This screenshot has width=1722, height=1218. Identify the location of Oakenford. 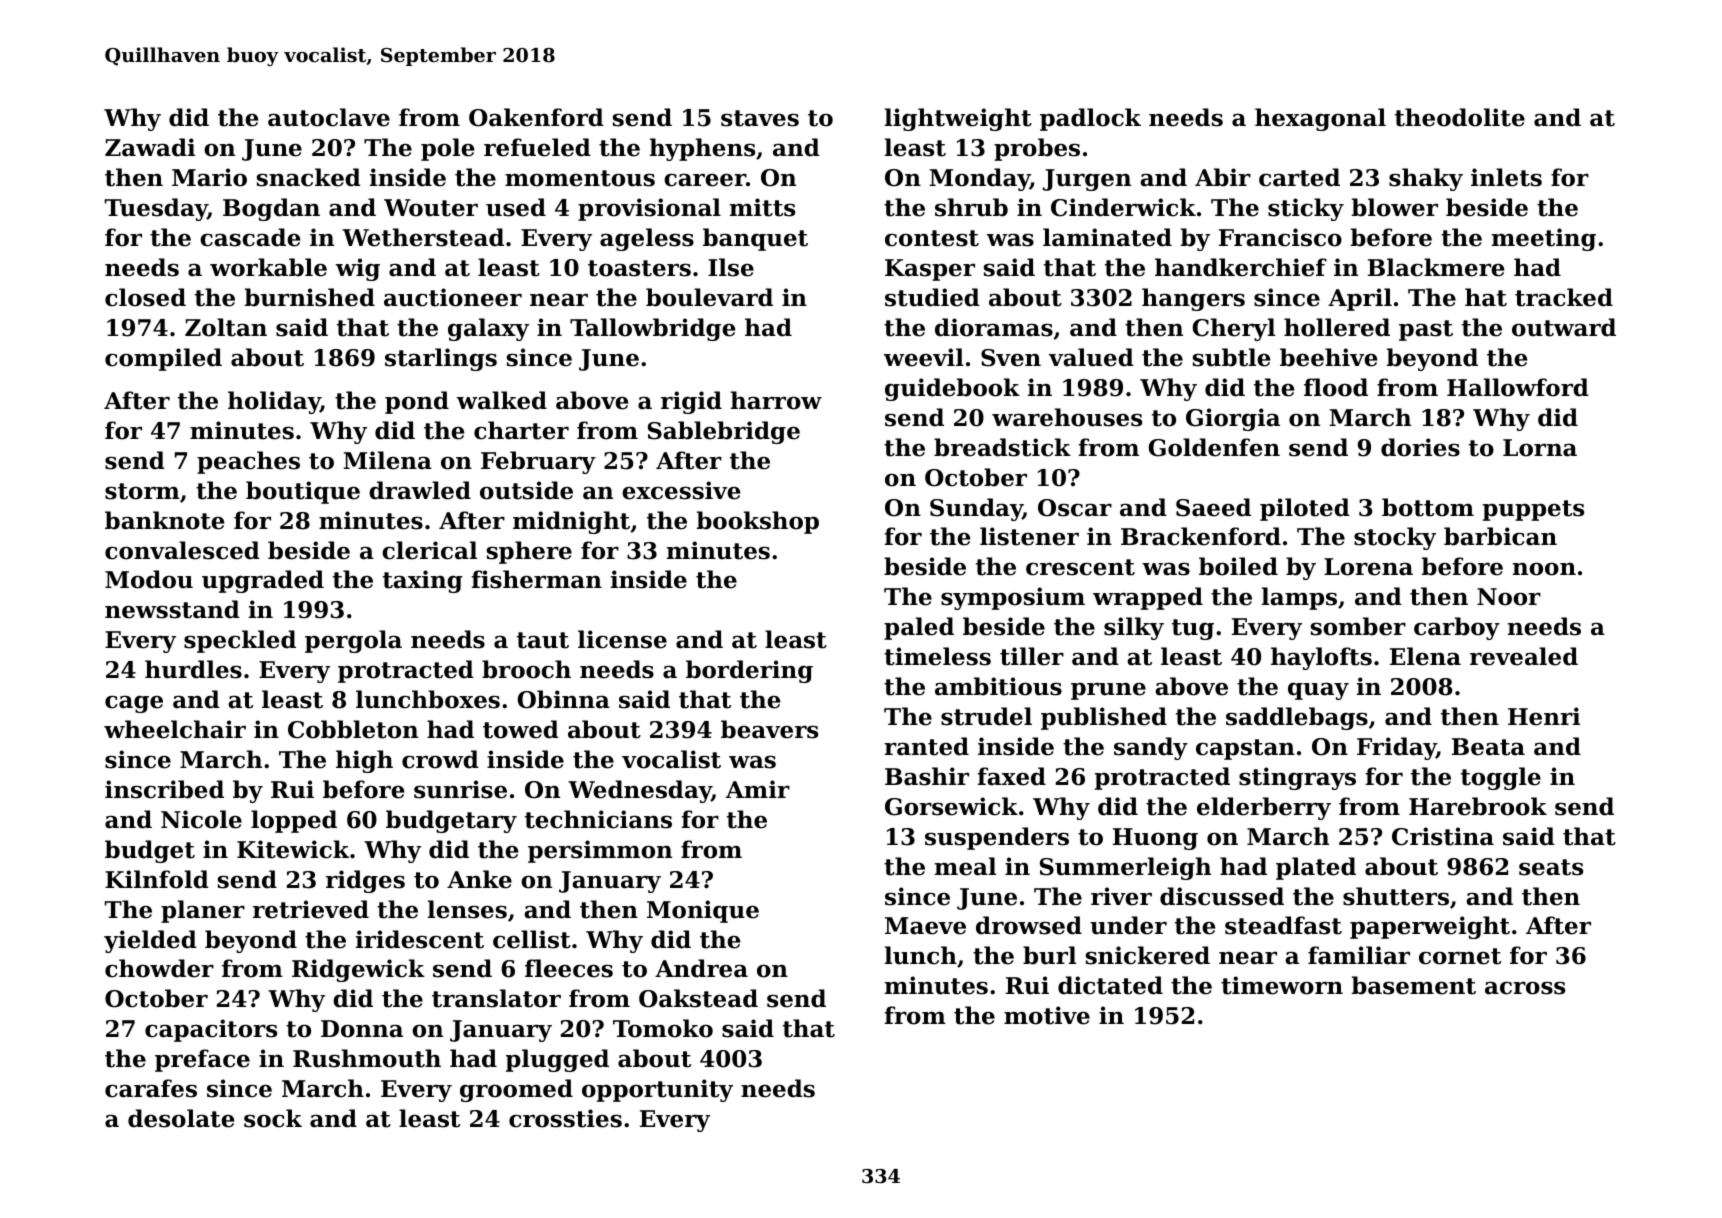
(536, 117).
